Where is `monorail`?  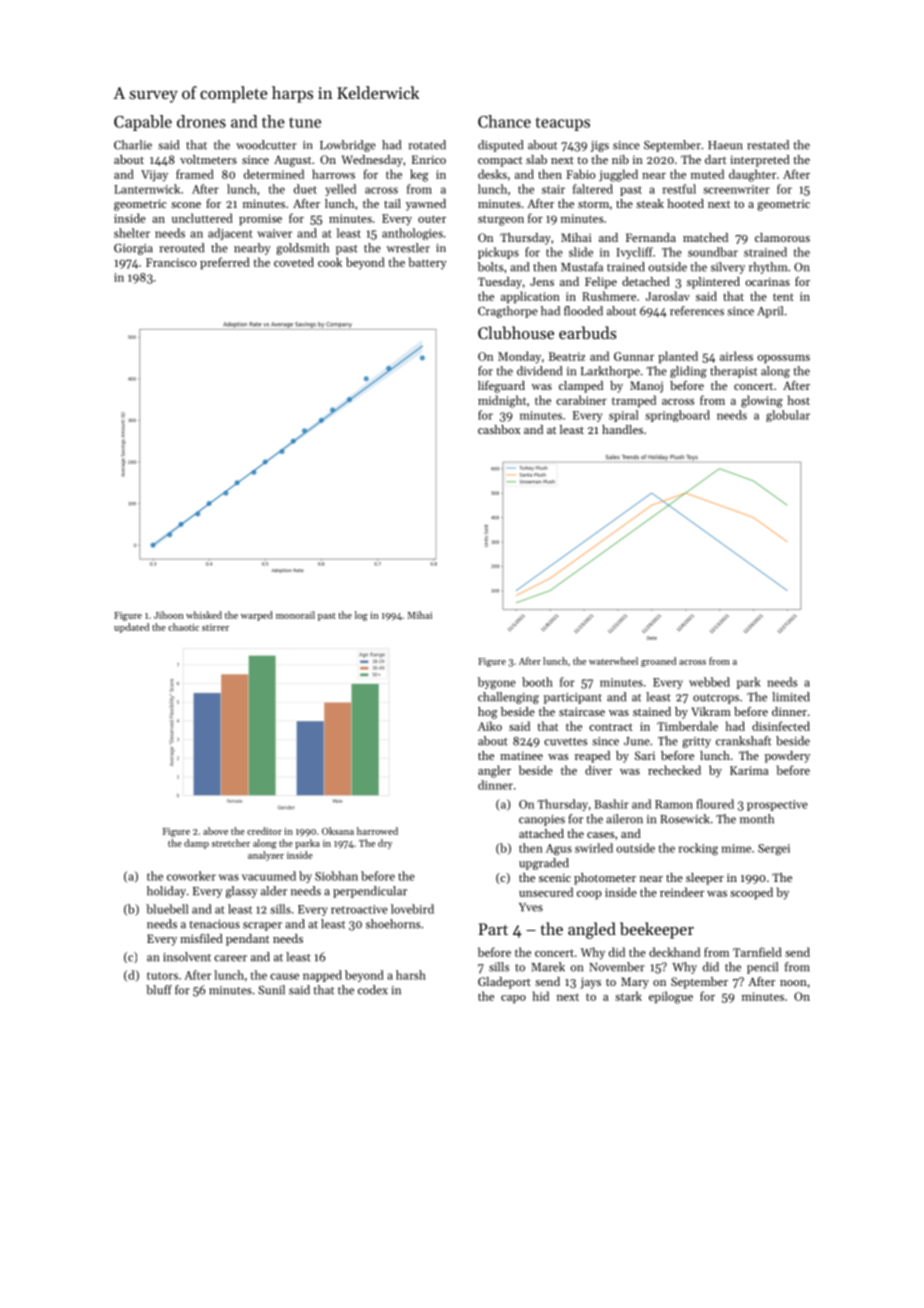
monorail is located at coordinates (295, 615).
